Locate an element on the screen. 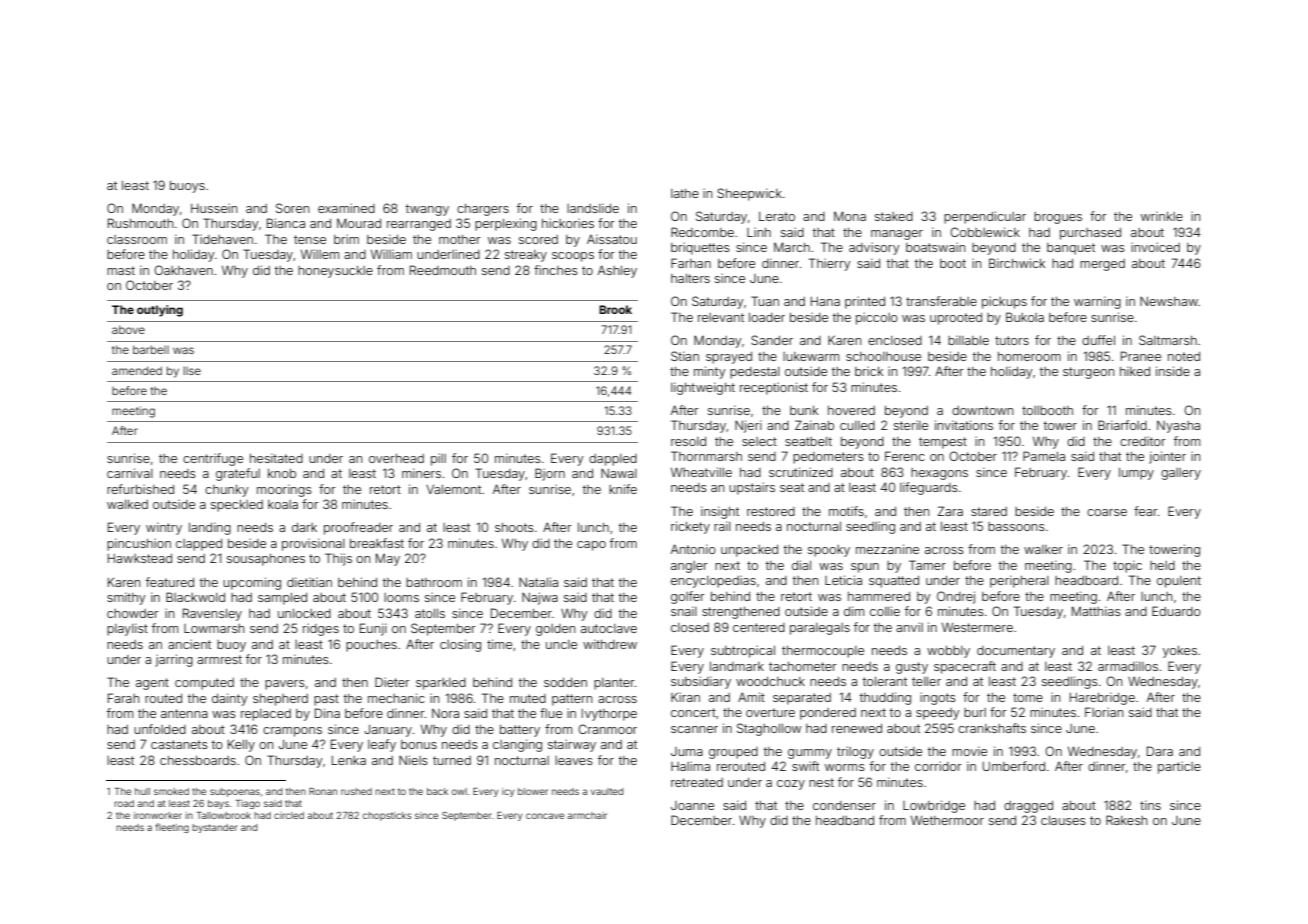  replaced is located at coordinates (266, 715).
